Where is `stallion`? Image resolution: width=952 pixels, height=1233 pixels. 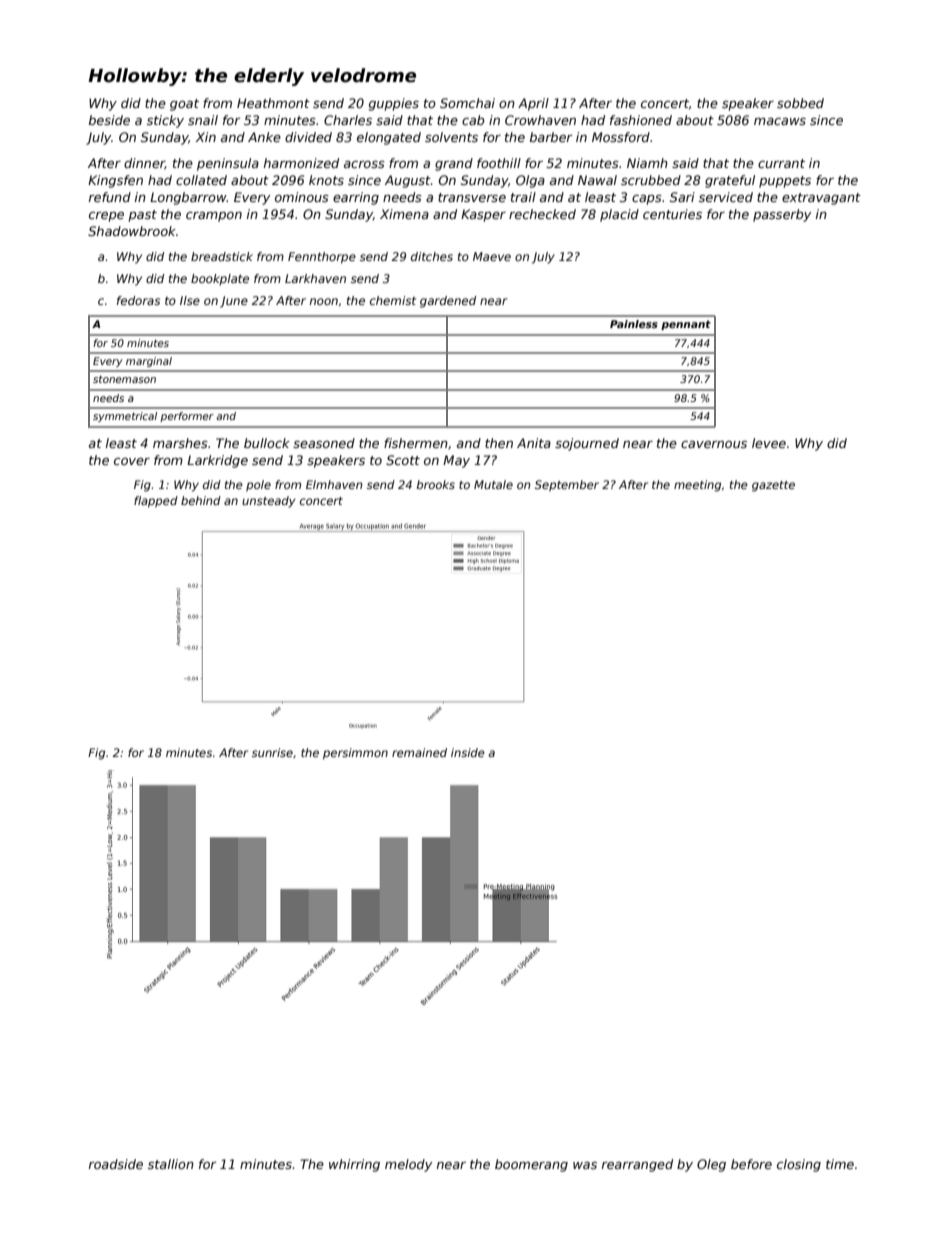
stallion is located at coordinates (171, 1164).
